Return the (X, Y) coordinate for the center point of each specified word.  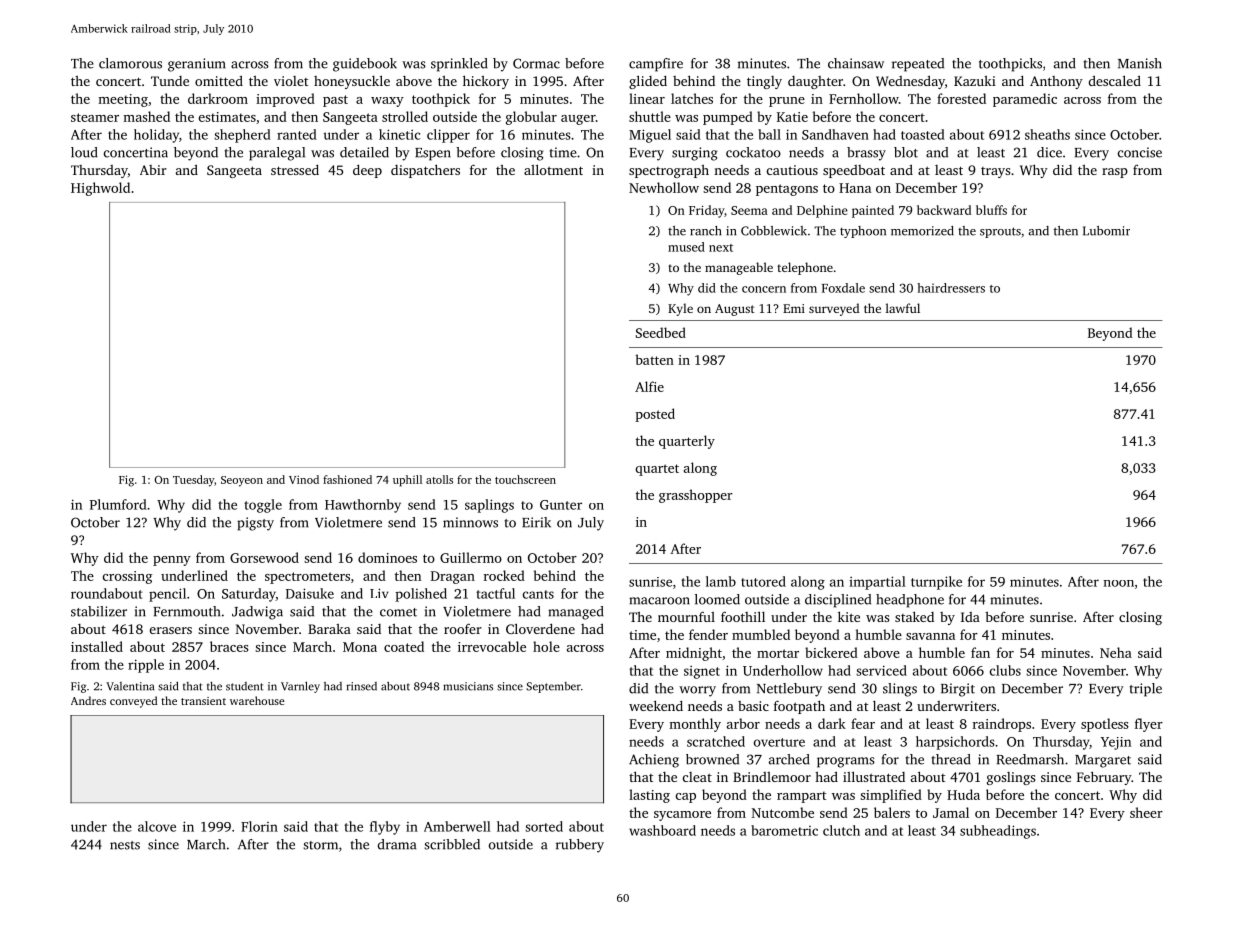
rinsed (361, 686)
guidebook (365, 65)
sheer (1146, 812)
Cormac (536, 63)
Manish (1140, 63)
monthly (695, 725)
